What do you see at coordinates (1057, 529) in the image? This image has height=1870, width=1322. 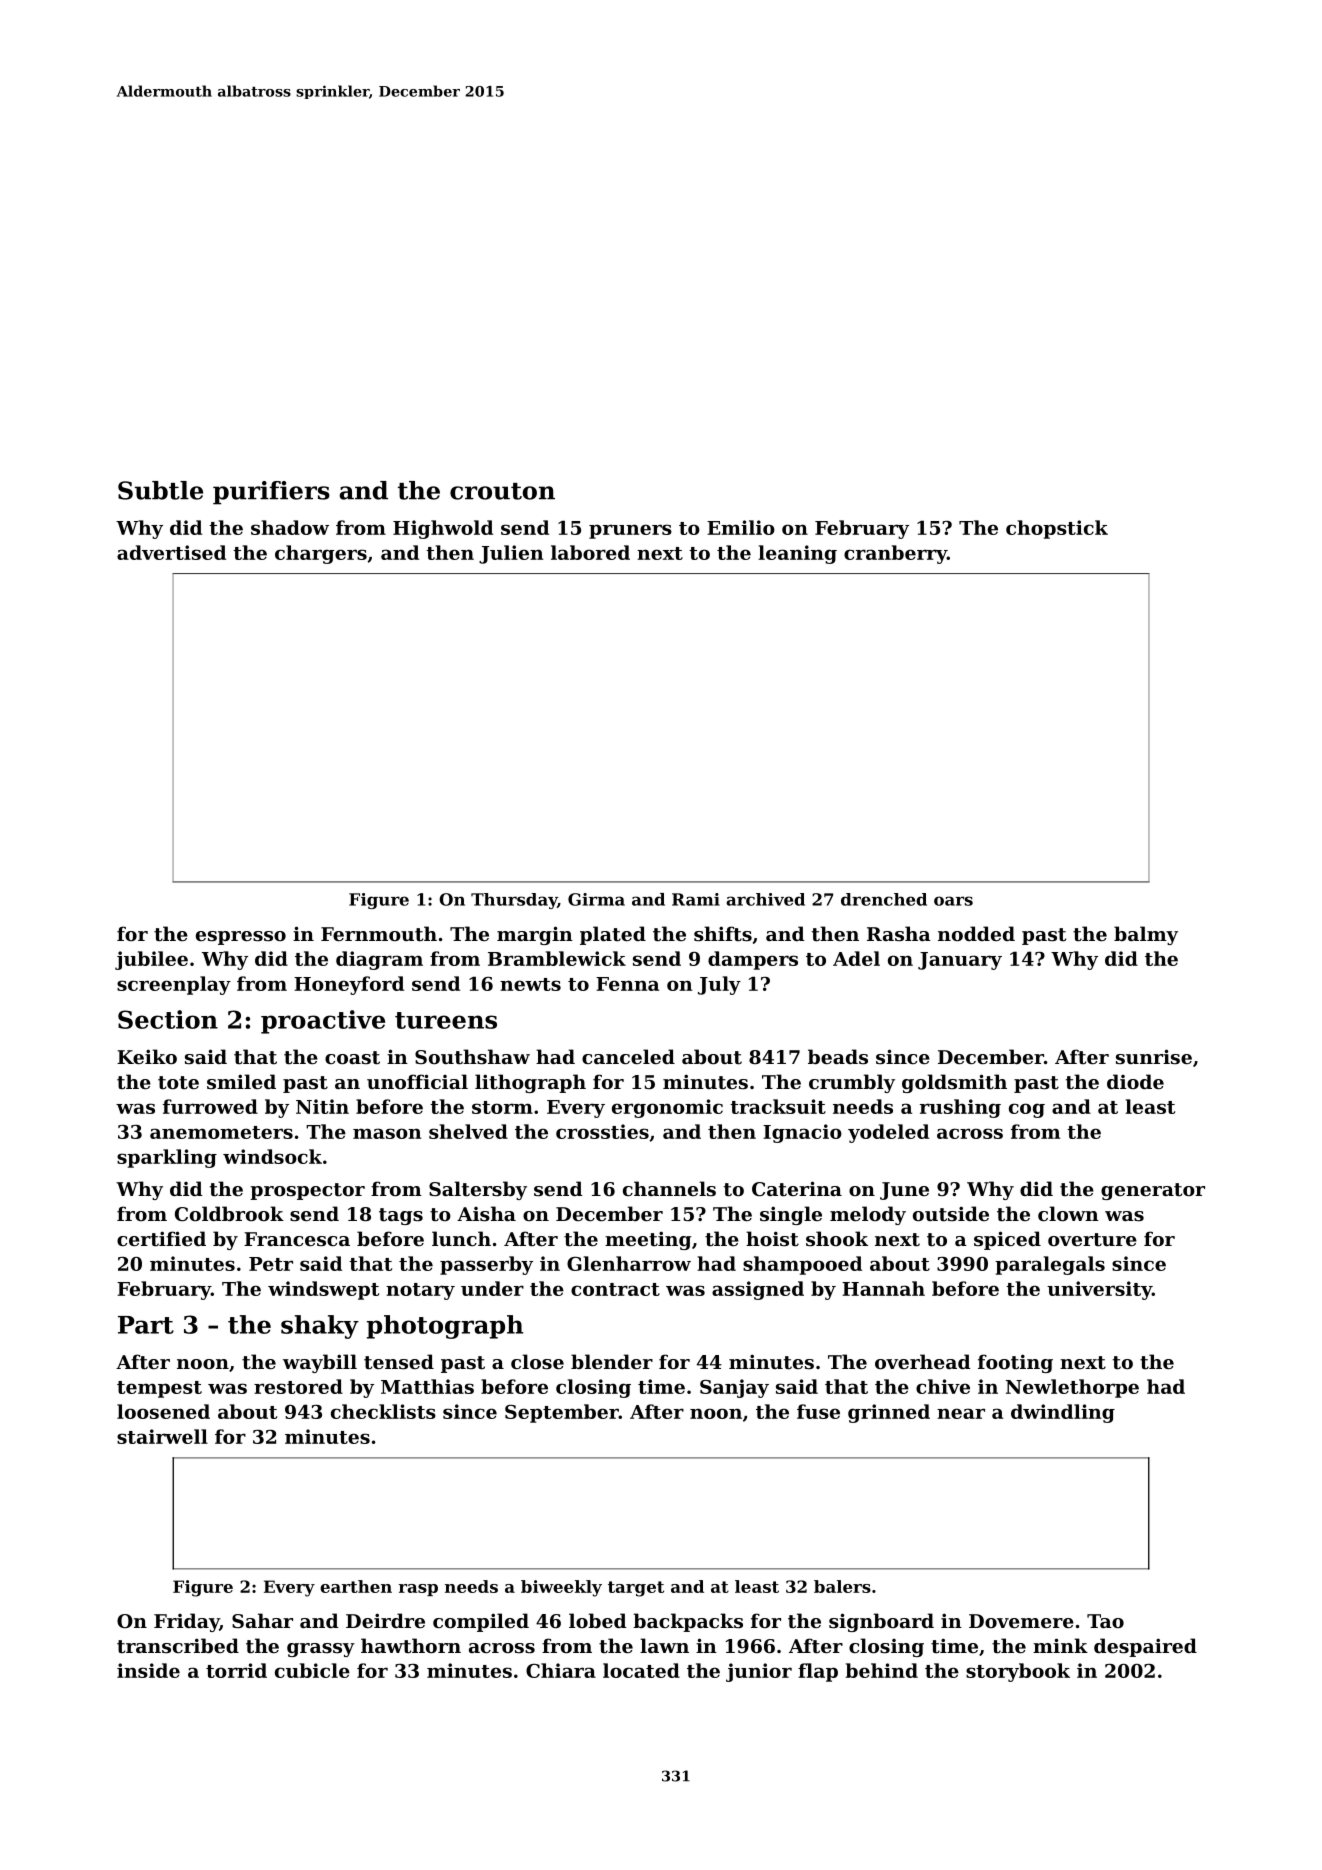 I see `chopstick` at bounding box center [1057, 529].
